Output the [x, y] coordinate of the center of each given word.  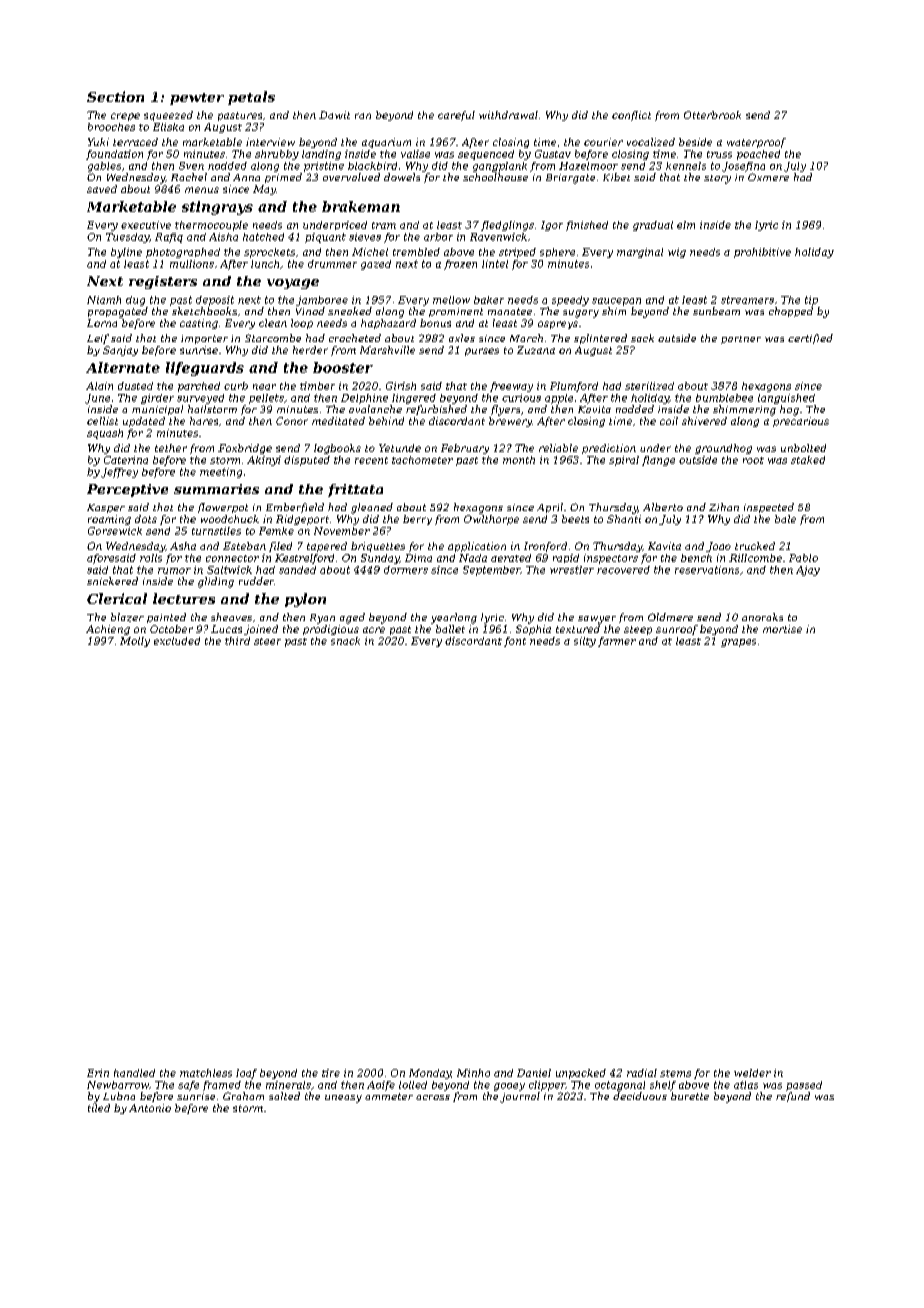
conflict [631, 116]
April [550, 508]
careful [456, 116]
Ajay [808, 571]
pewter [197, 99]
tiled [99, 1108]
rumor [174, 571]
